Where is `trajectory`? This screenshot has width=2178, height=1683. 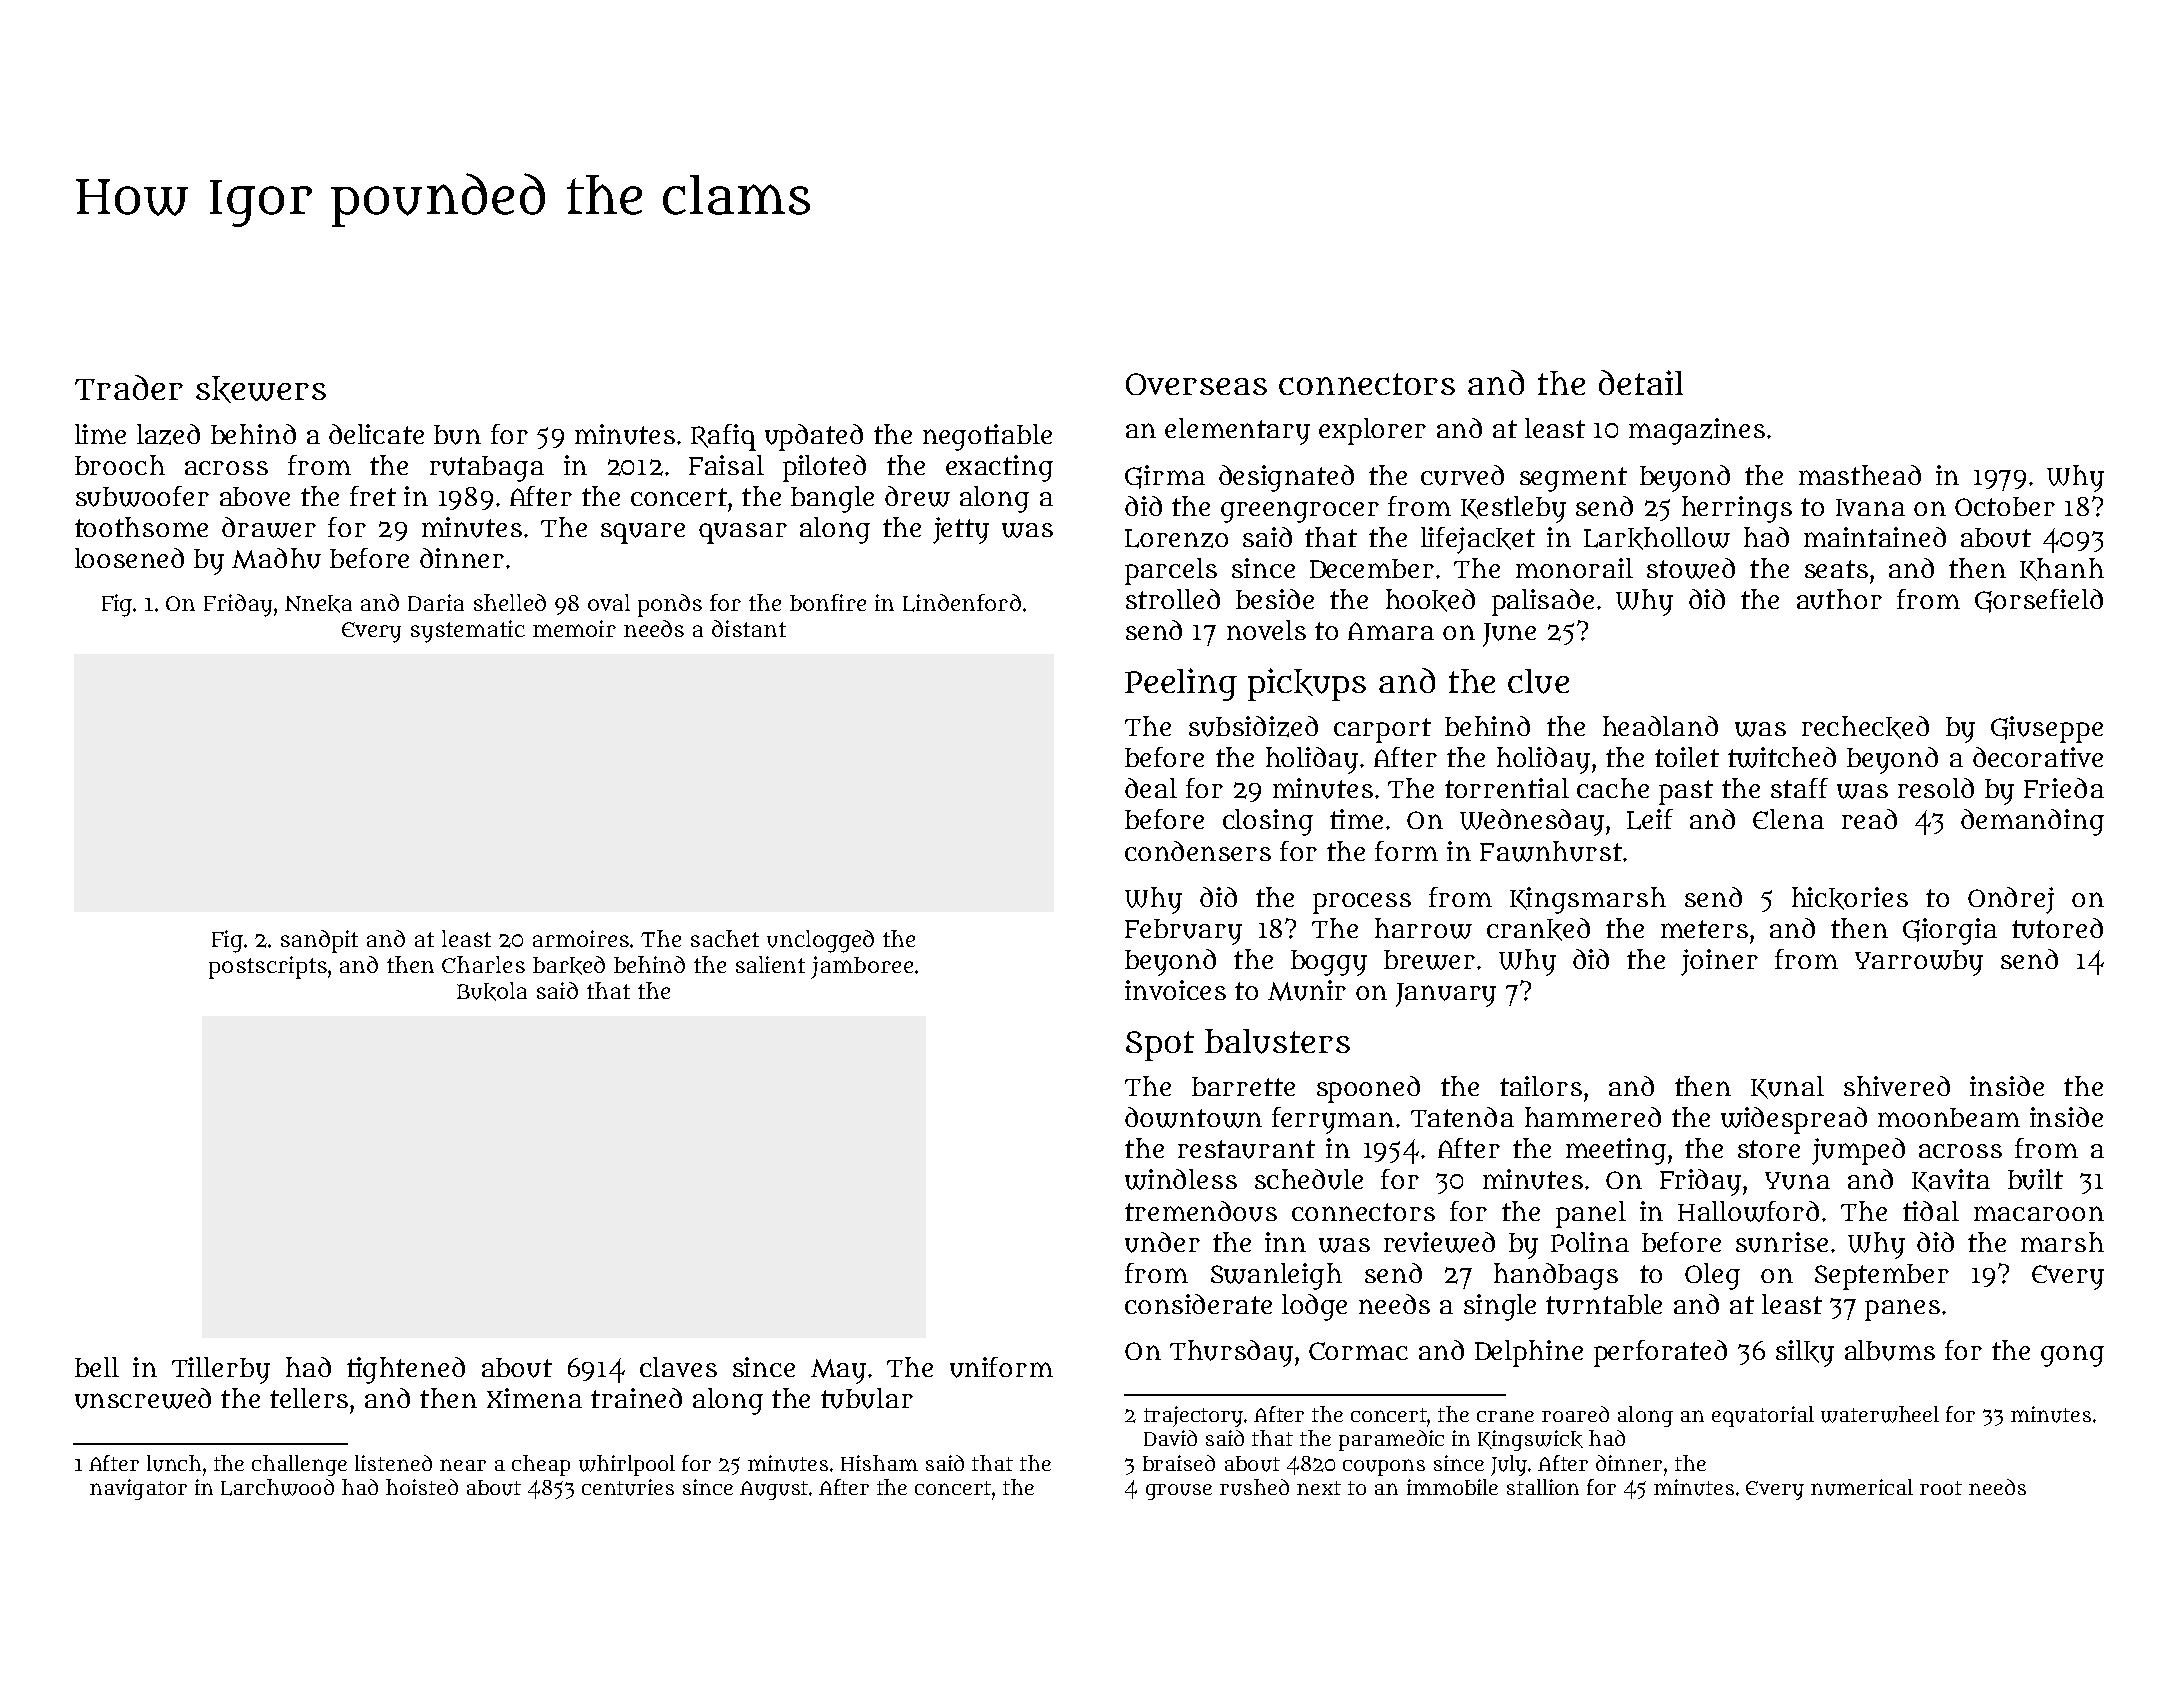 trajectory is located at coordinates (1194, 1416).
